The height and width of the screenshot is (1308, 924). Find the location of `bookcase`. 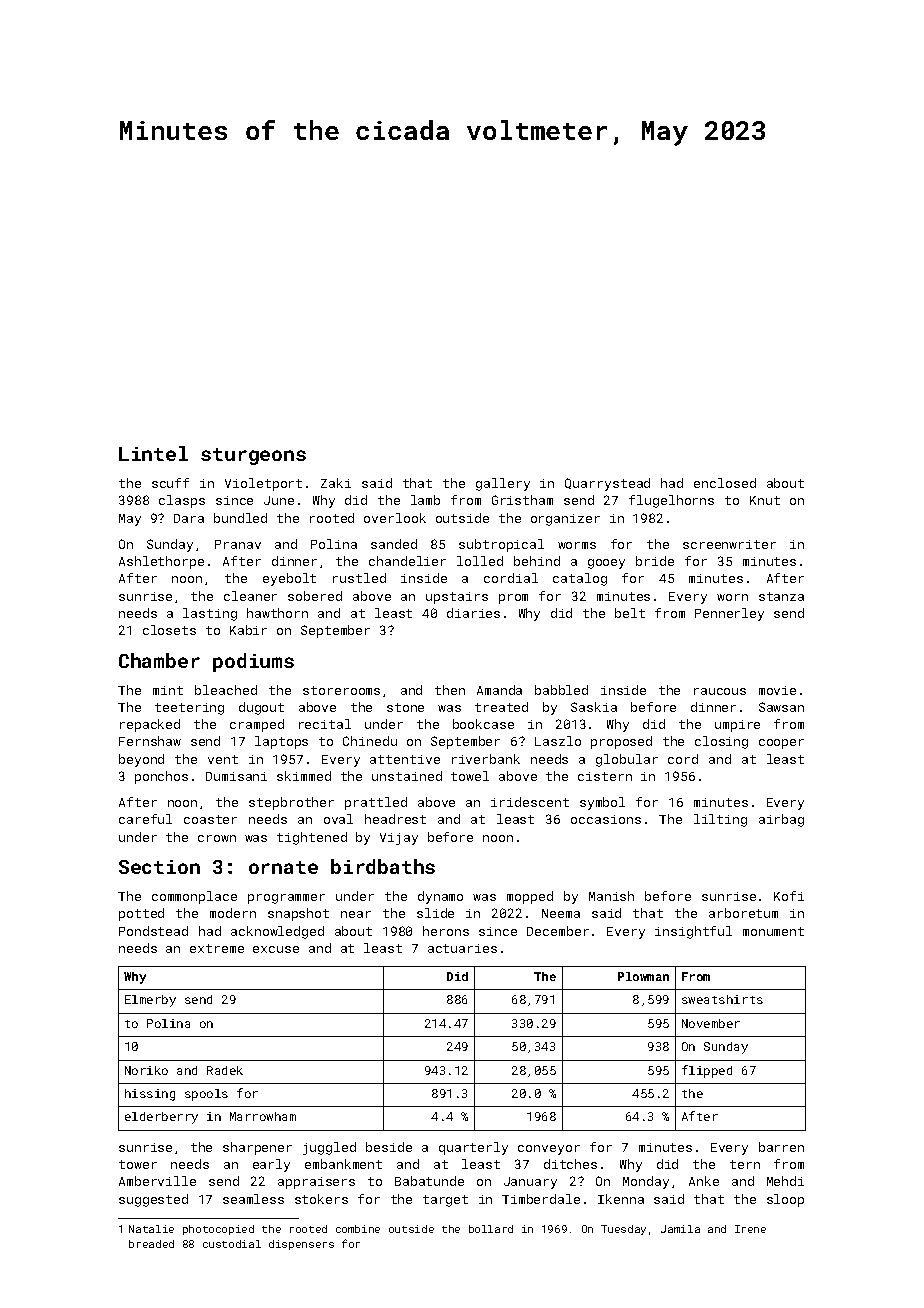

bookcase is located at coordinates (483, 724).
